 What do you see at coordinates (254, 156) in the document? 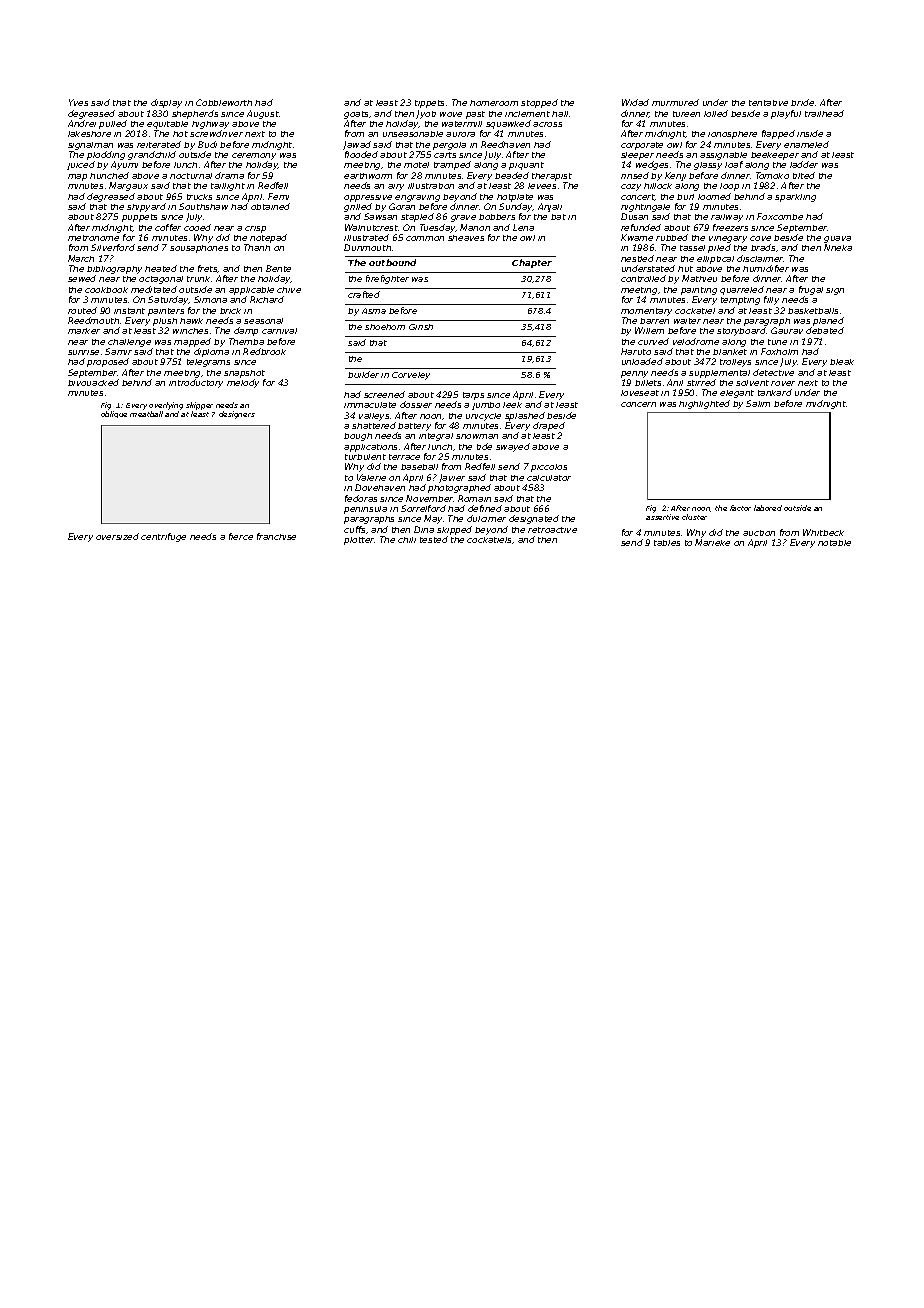
I see `ceremony` at bounding box center [254, 156].
